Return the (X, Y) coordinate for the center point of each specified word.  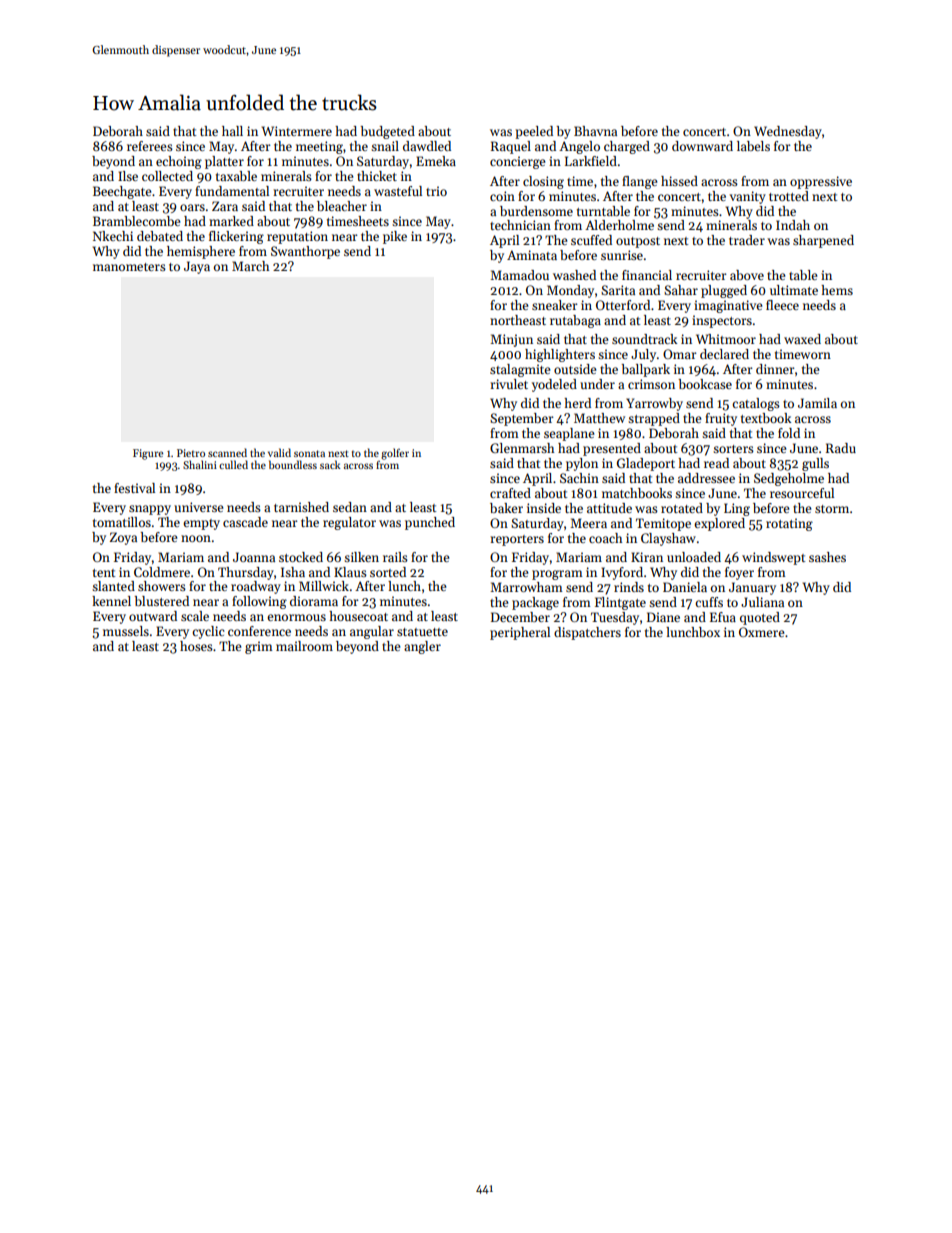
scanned (227, 452)
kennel (111, 601)
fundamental (232, 191)
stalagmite (520, 370)
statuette (422, 632)
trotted (789, 196)
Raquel (511, 147)
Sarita (618, 290)
